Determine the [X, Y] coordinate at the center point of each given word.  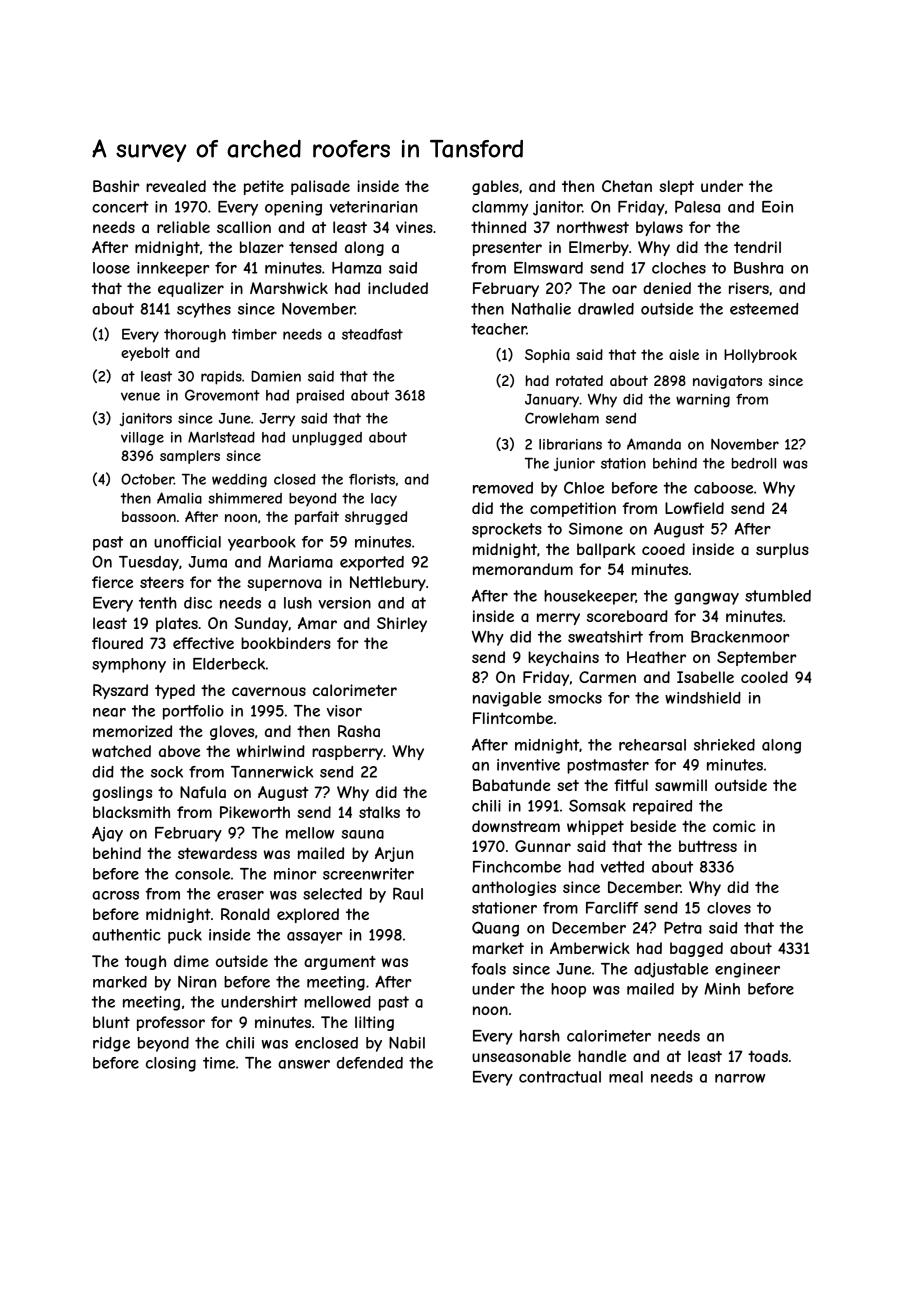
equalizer [191, 289]
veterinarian [373, 207]
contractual [560, 1077]
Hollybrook [760, 356]
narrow [740, 1078]
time [219, 1063]
